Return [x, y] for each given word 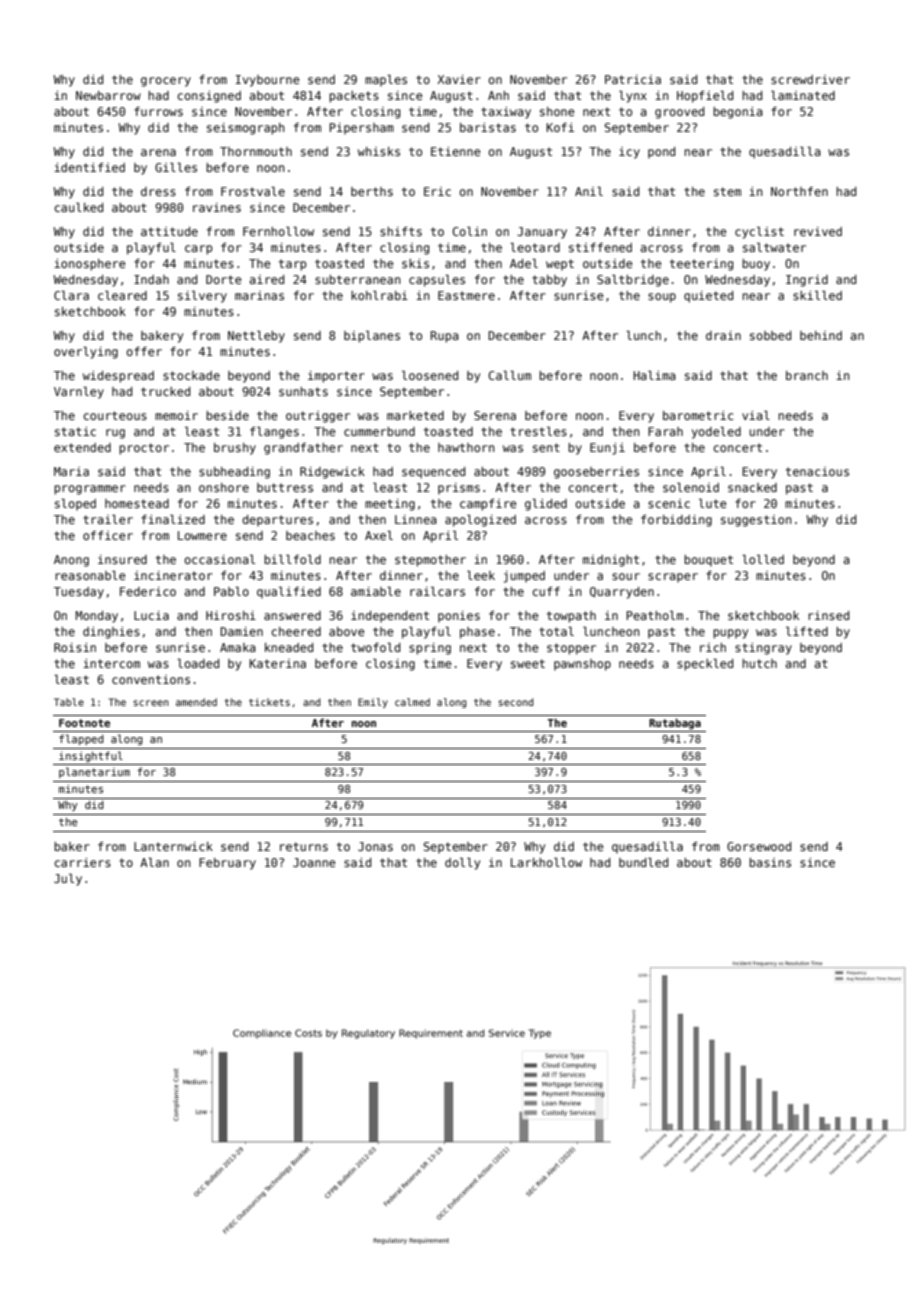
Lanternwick [173, 846]
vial [756, 415]
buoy [756, 265]
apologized [480, 520]
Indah [151, 279]
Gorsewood [759, 846]
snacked [752, 487]
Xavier [459, 79]
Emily [373, 703]
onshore [224, 487]
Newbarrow [108, 95]
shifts [401, 231]
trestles [538, 431]
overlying [86, 353]
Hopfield [705, 97]
